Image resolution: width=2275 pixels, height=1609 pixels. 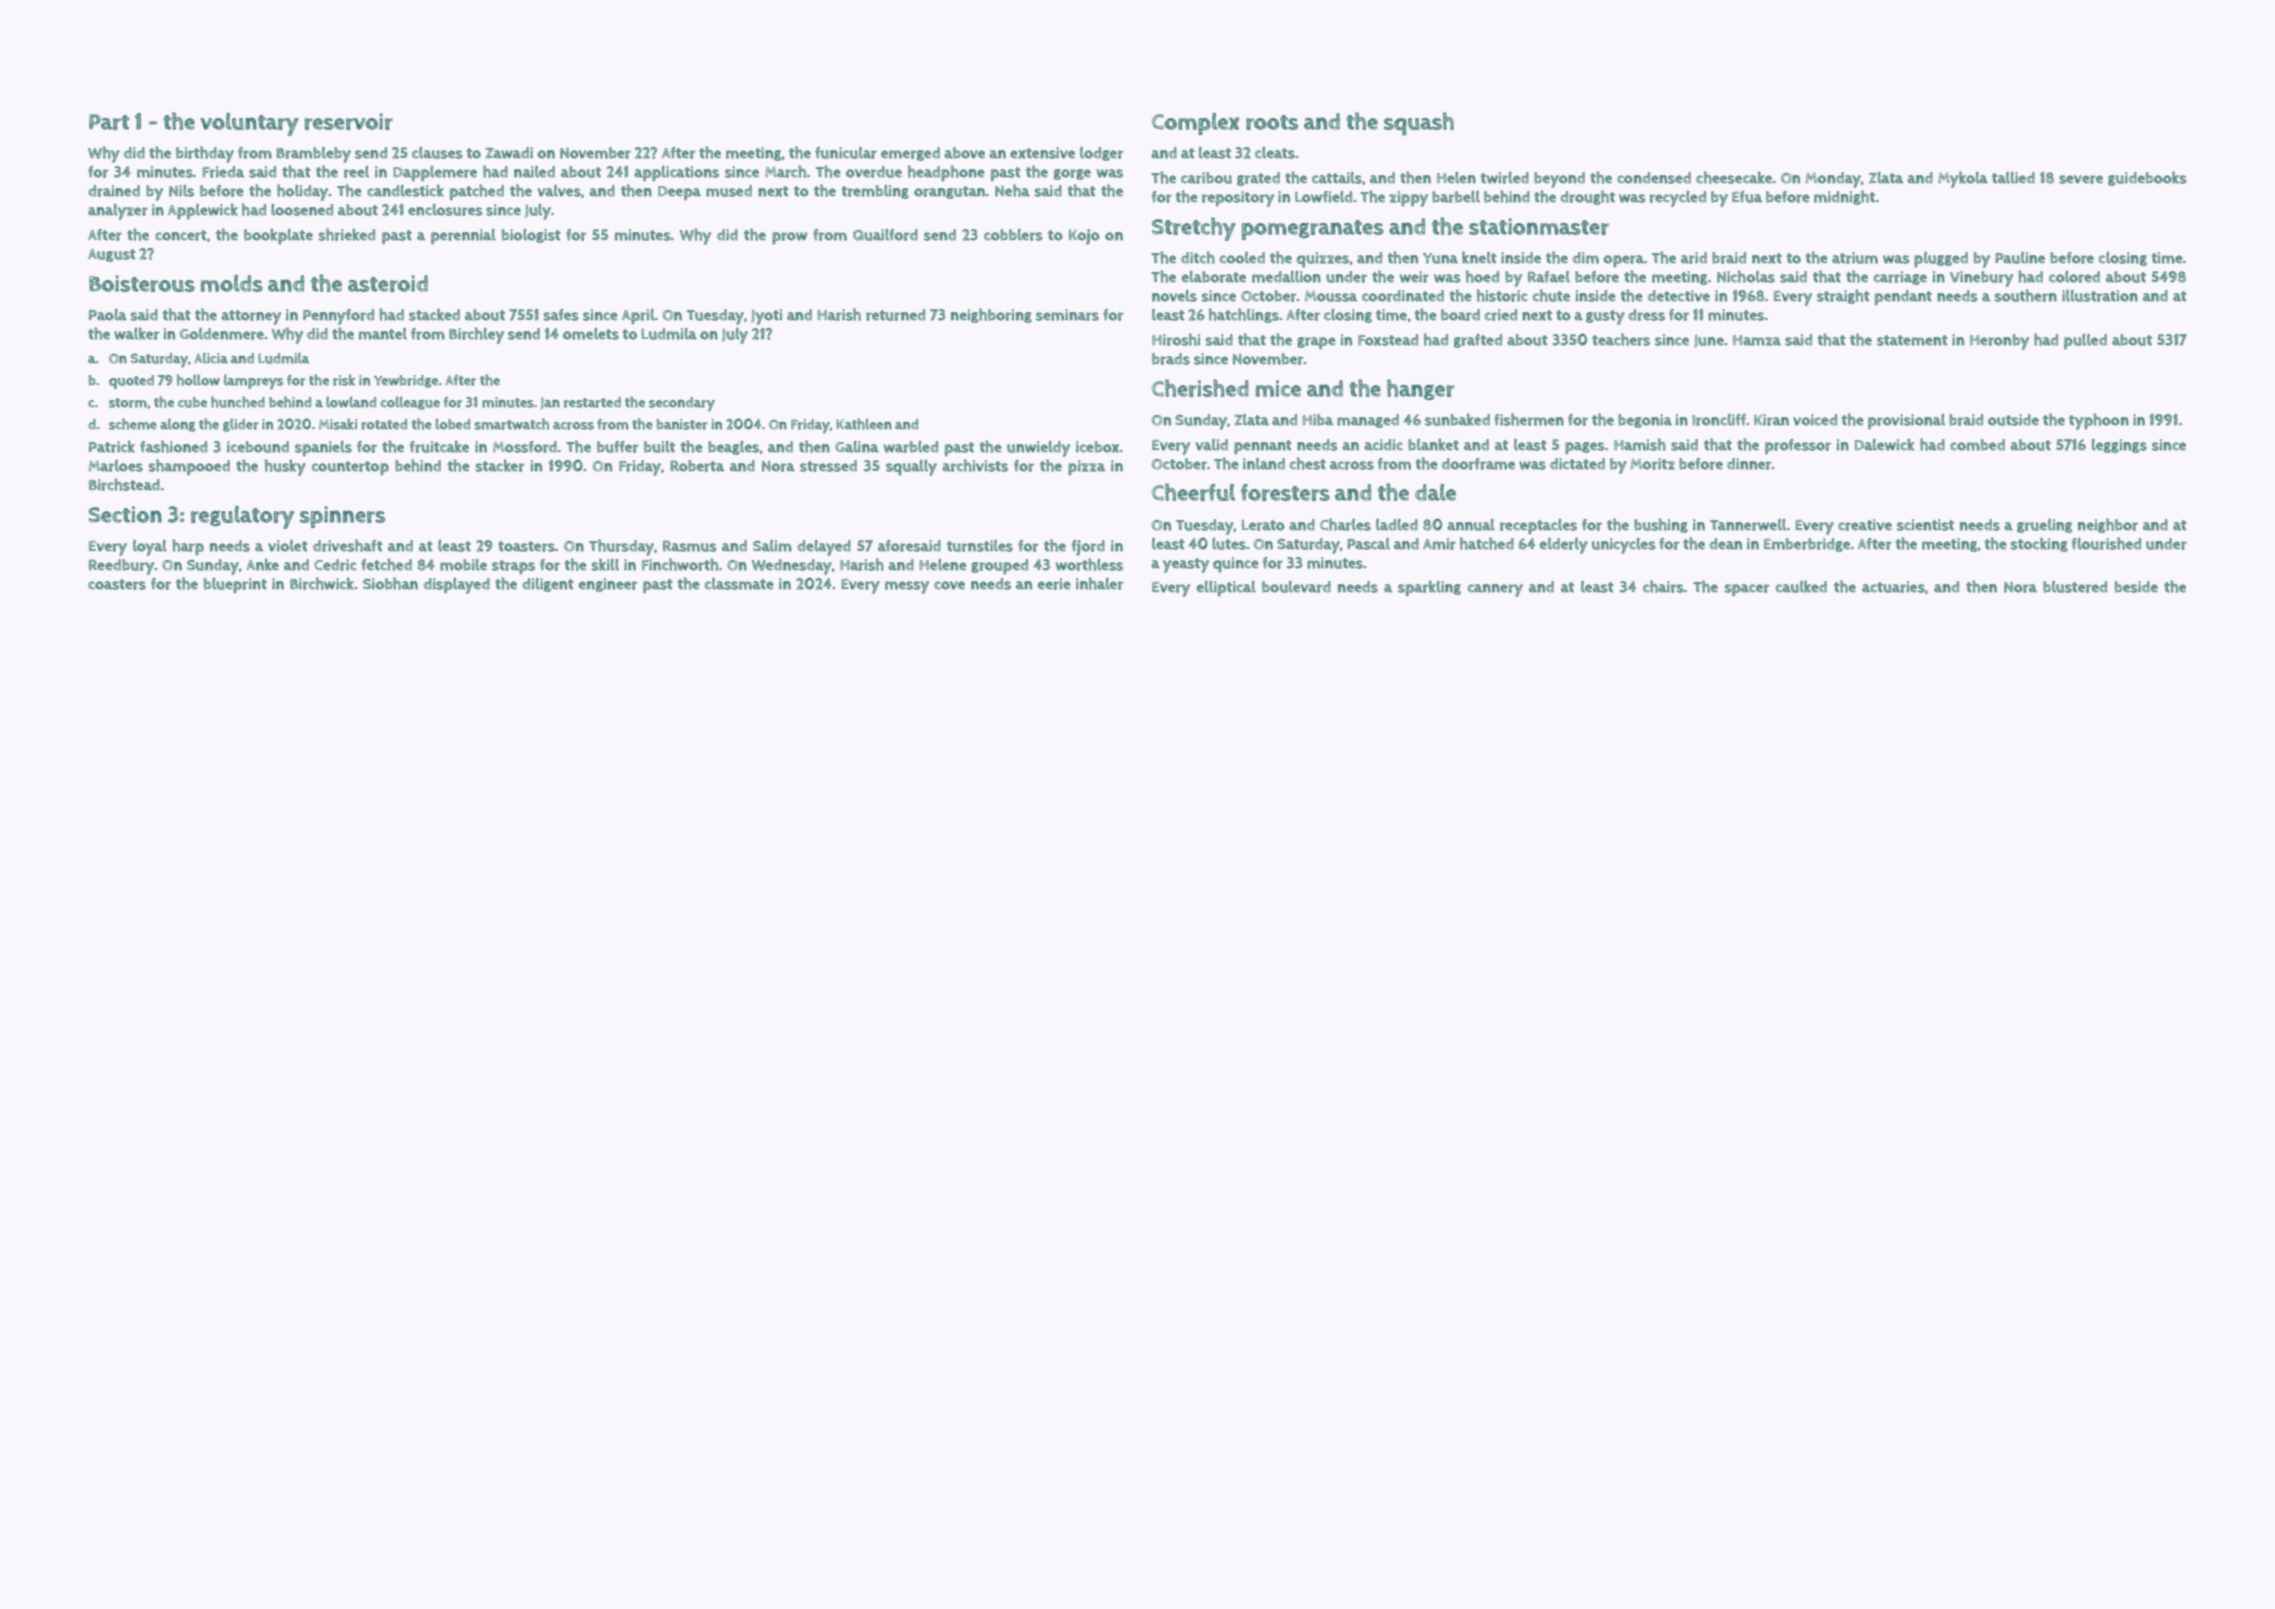 I want to click on guidebooks, so click(x=2147, y=178).
